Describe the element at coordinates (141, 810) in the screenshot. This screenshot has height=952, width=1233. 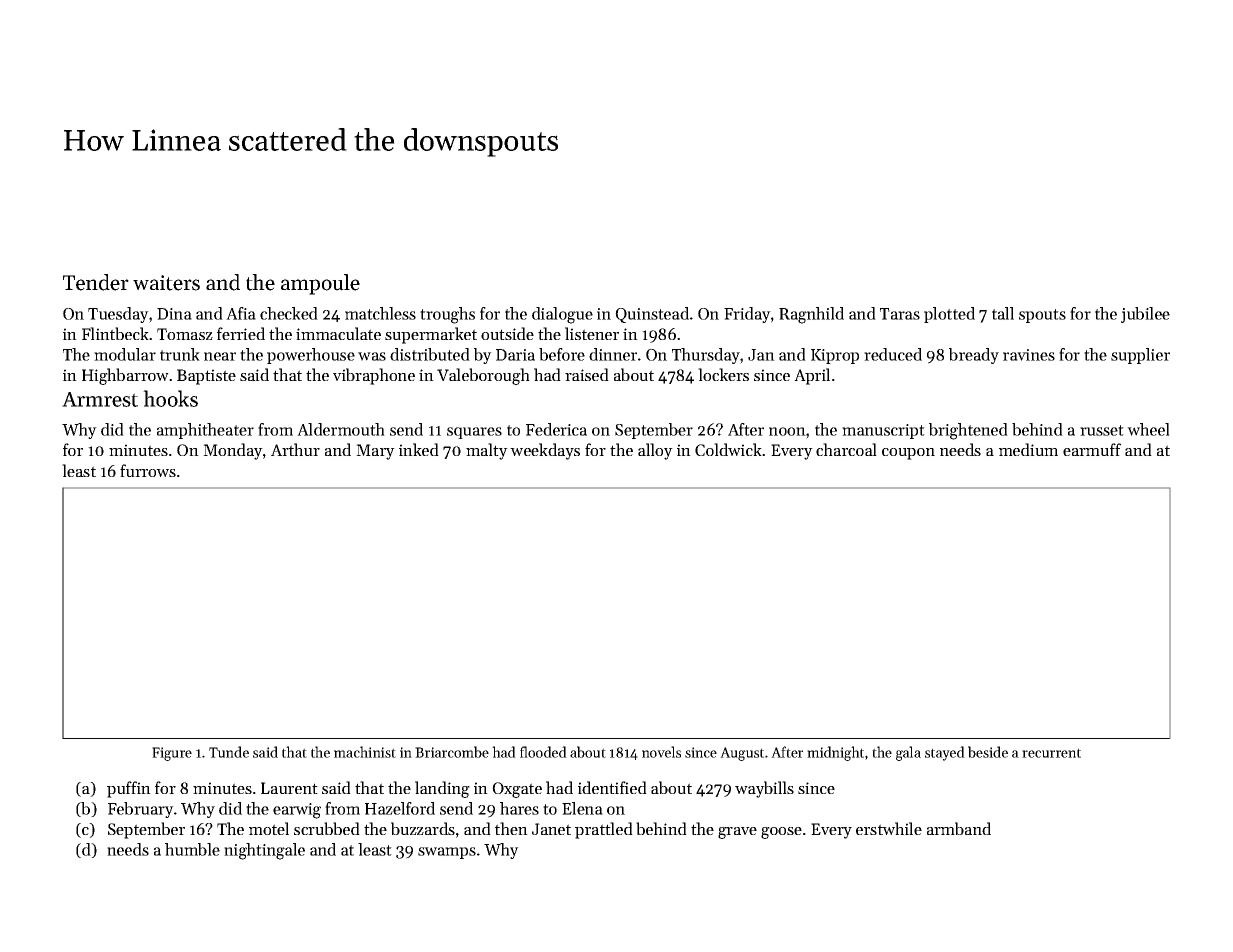
I see `February` at that location.
